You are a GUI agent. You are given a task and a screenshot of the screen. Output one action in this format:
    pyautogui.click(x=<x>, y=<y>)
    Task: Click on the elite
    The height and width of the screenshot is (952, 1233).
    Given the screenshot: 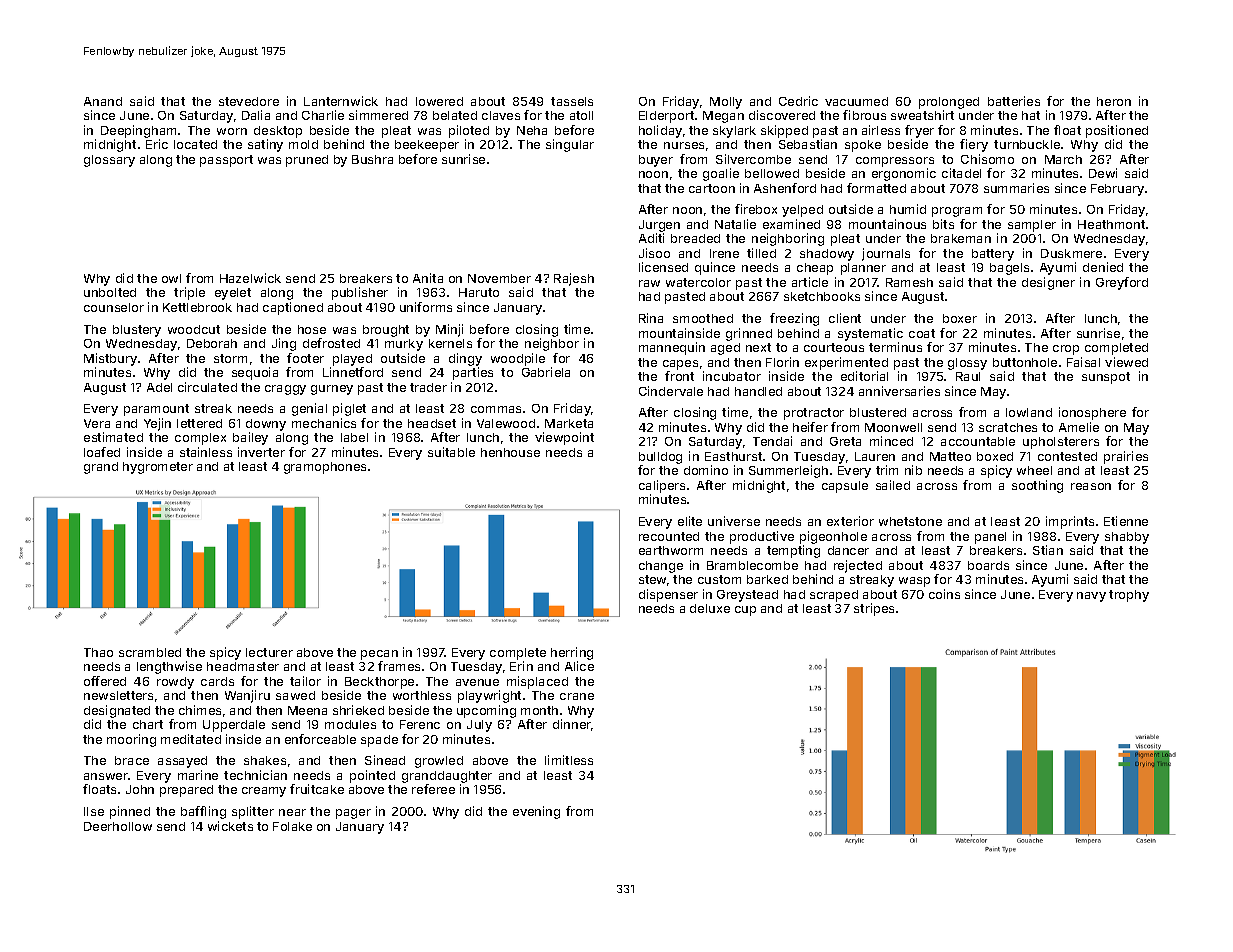 What is the action you would take?
    pyautogui.click(x=690, y=521)
